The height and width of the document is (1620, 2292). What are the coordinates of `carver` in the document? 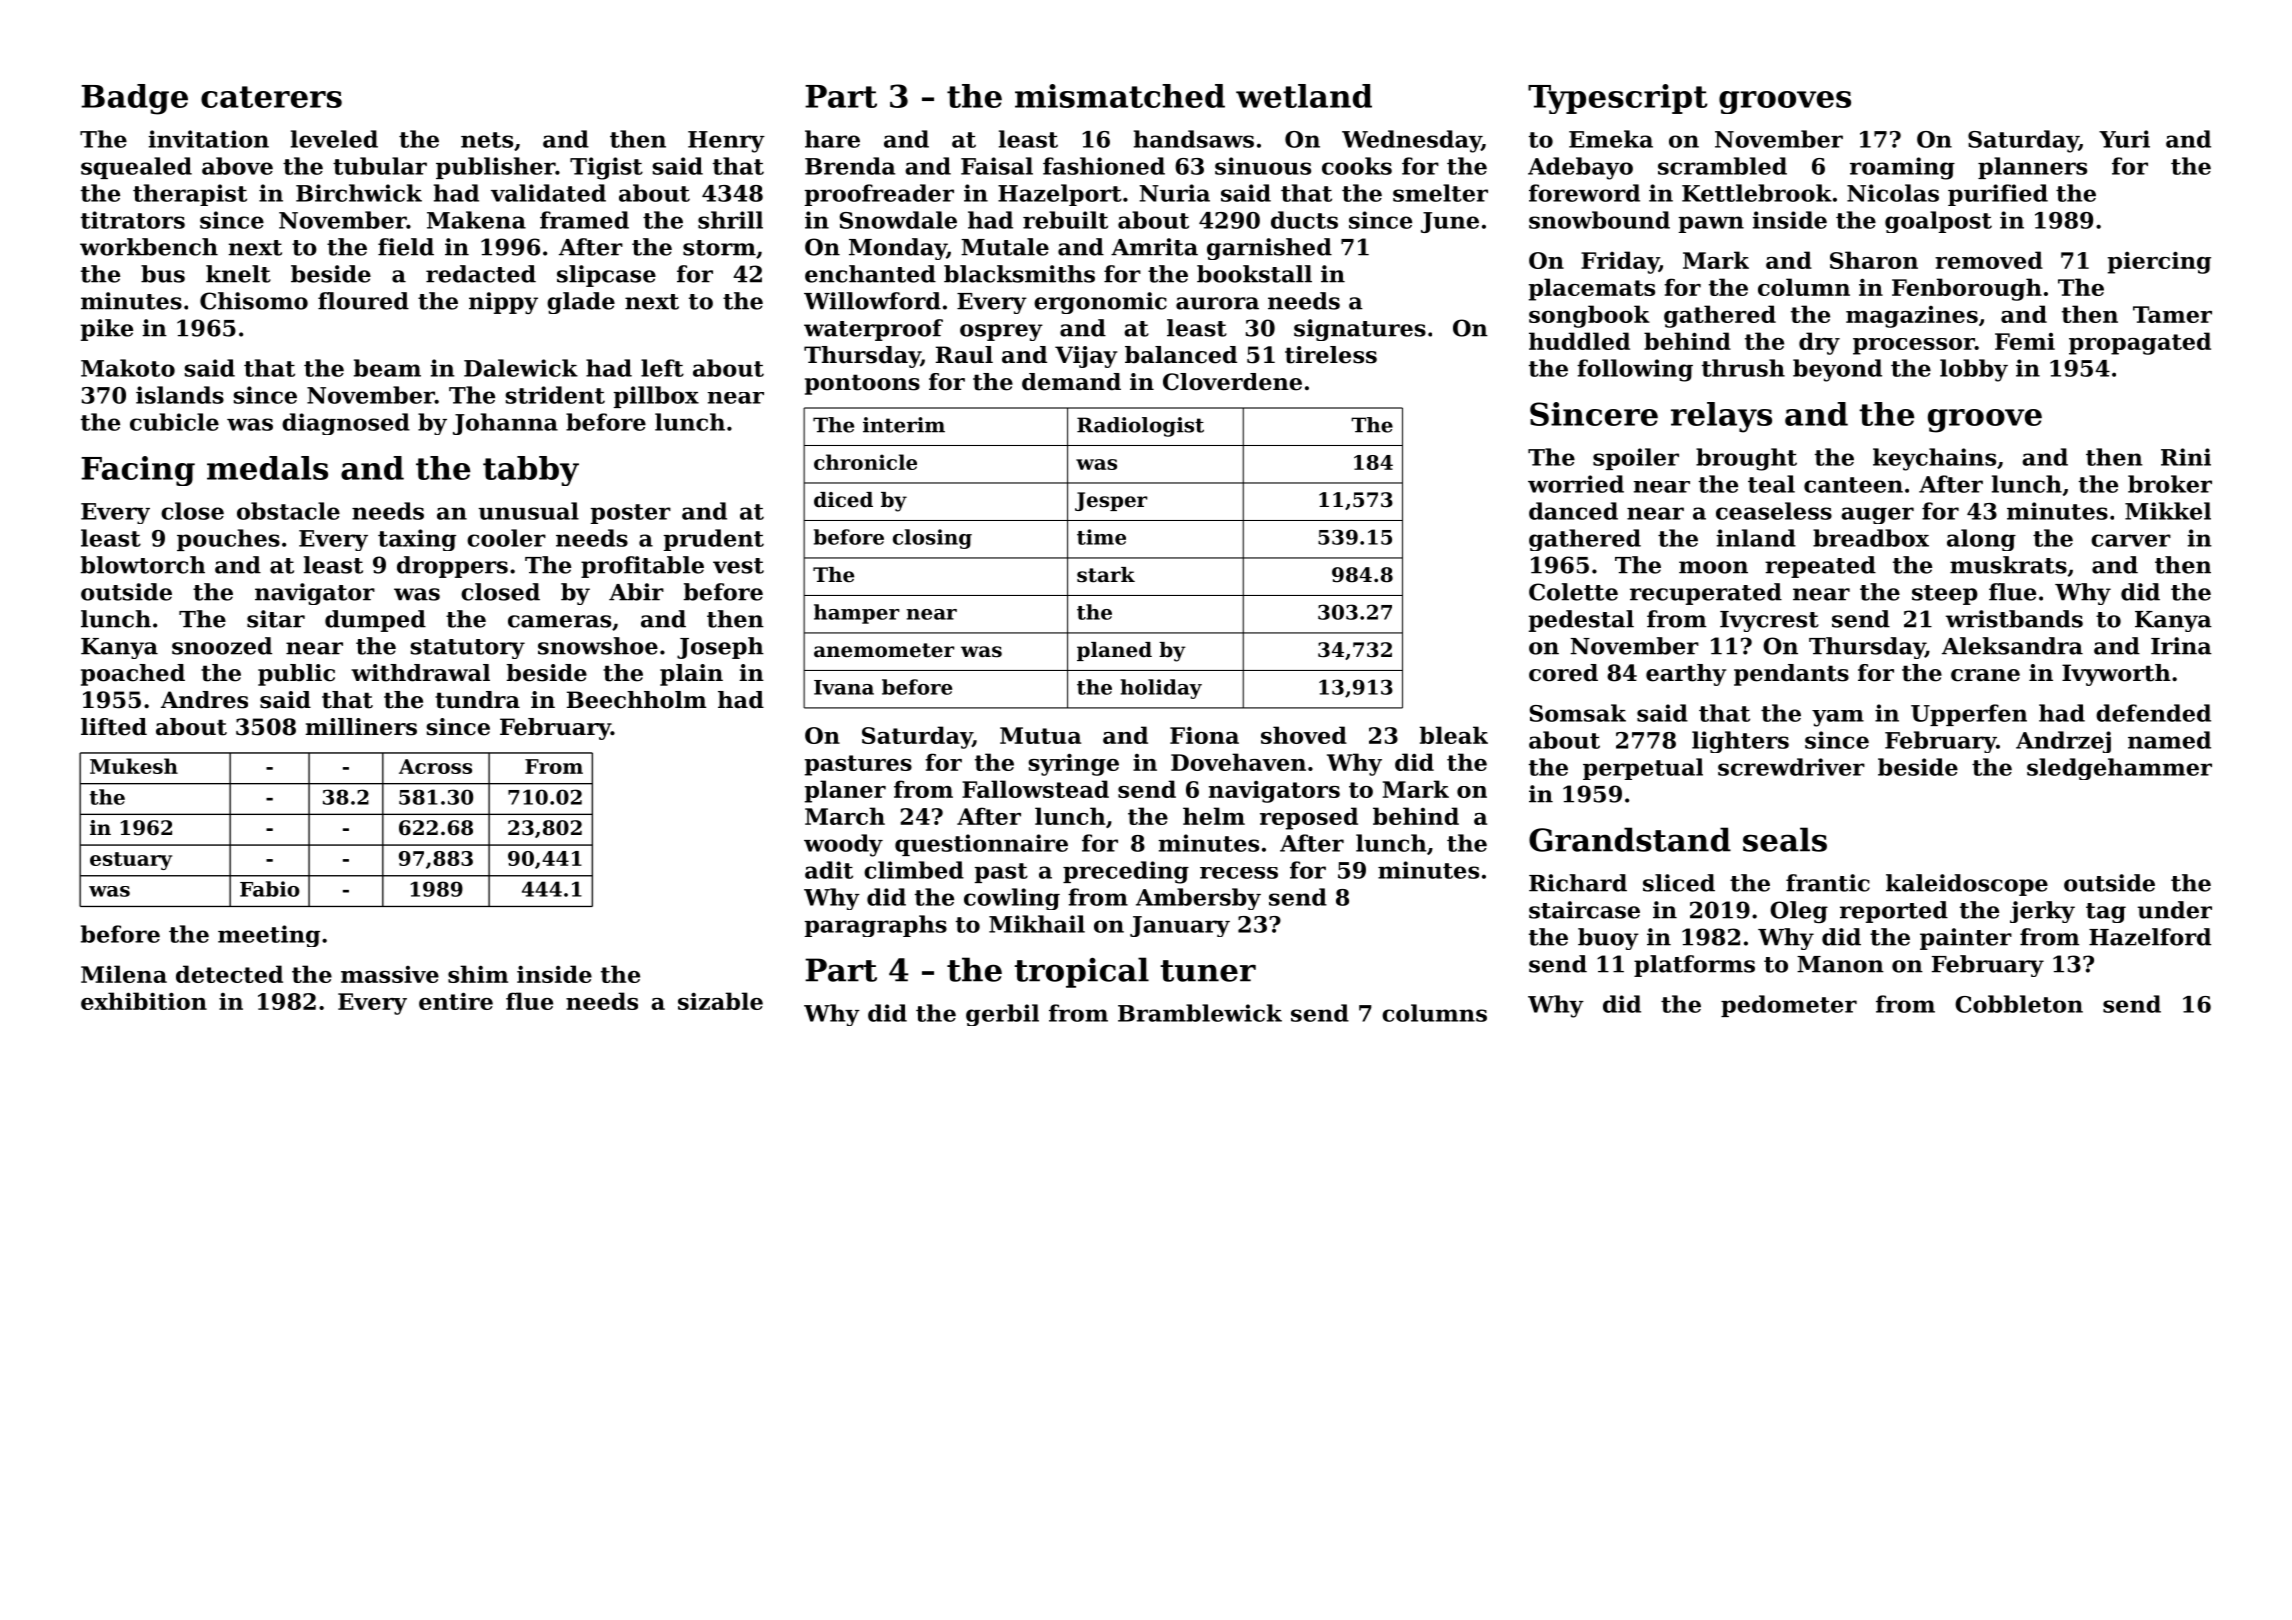 It's located at (2131, 540).
